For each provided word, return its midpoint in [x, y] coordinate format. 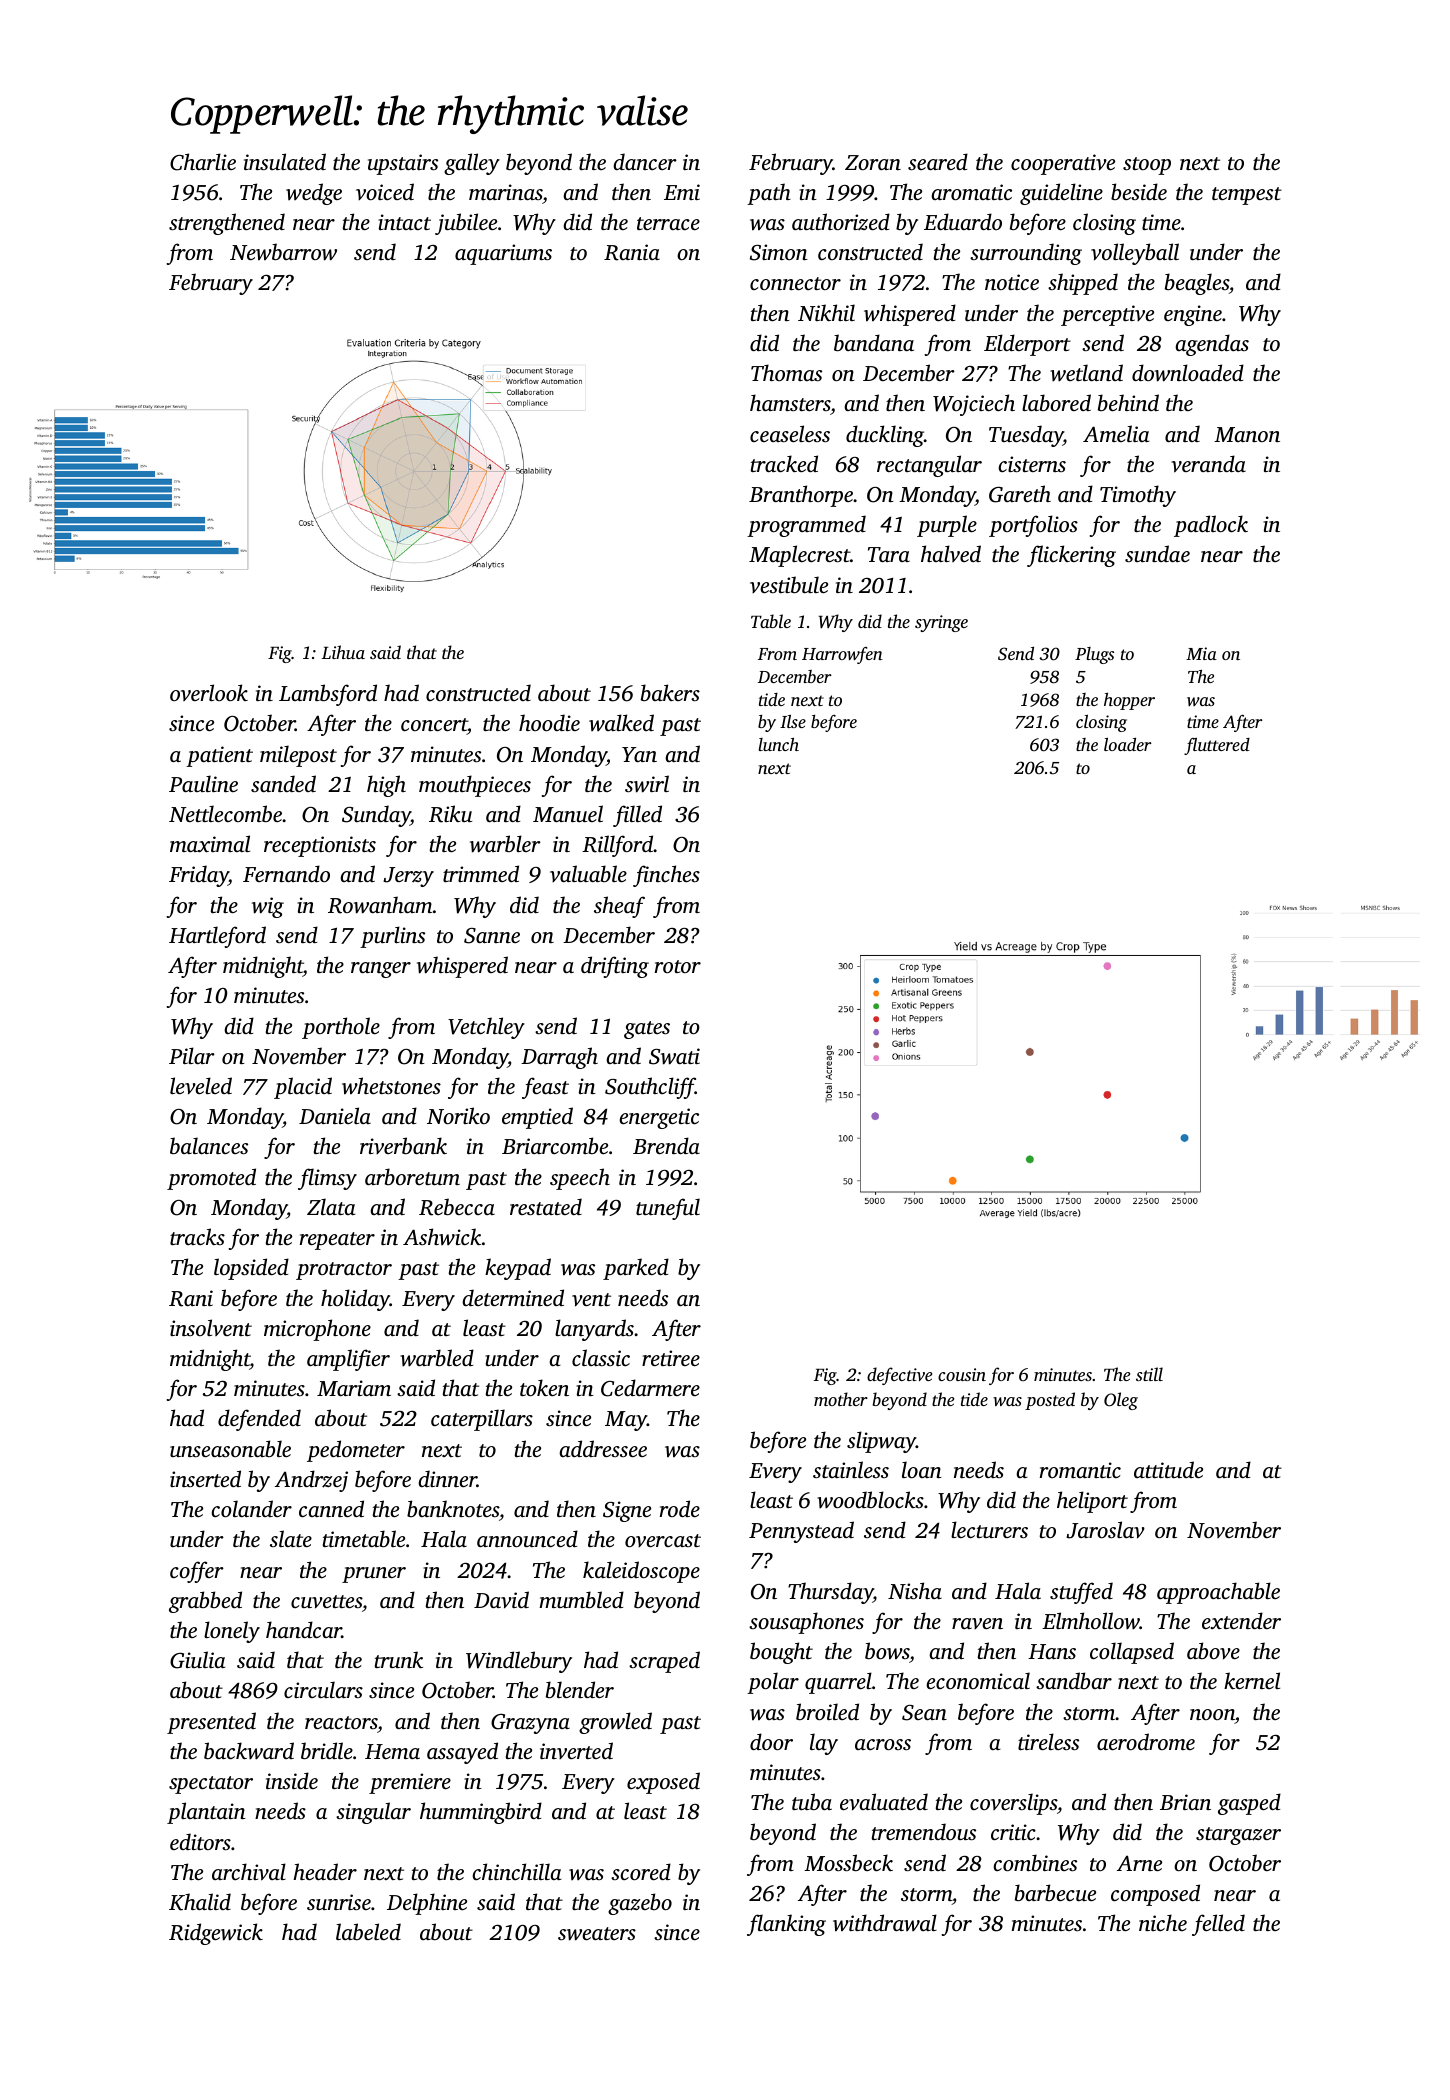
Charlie [203, 162]
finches [666, 876]
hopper [1129, 701]
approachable [1218, 1593]
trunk [399, 1659]
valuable [588, 873]
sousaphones [806, 1623]
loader [1128, 744]
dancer [645, 161]
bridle [327, 1750]
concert [434, 726]
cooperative [1063, 164]
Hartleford [217, 937]
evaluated [884, 1802]
